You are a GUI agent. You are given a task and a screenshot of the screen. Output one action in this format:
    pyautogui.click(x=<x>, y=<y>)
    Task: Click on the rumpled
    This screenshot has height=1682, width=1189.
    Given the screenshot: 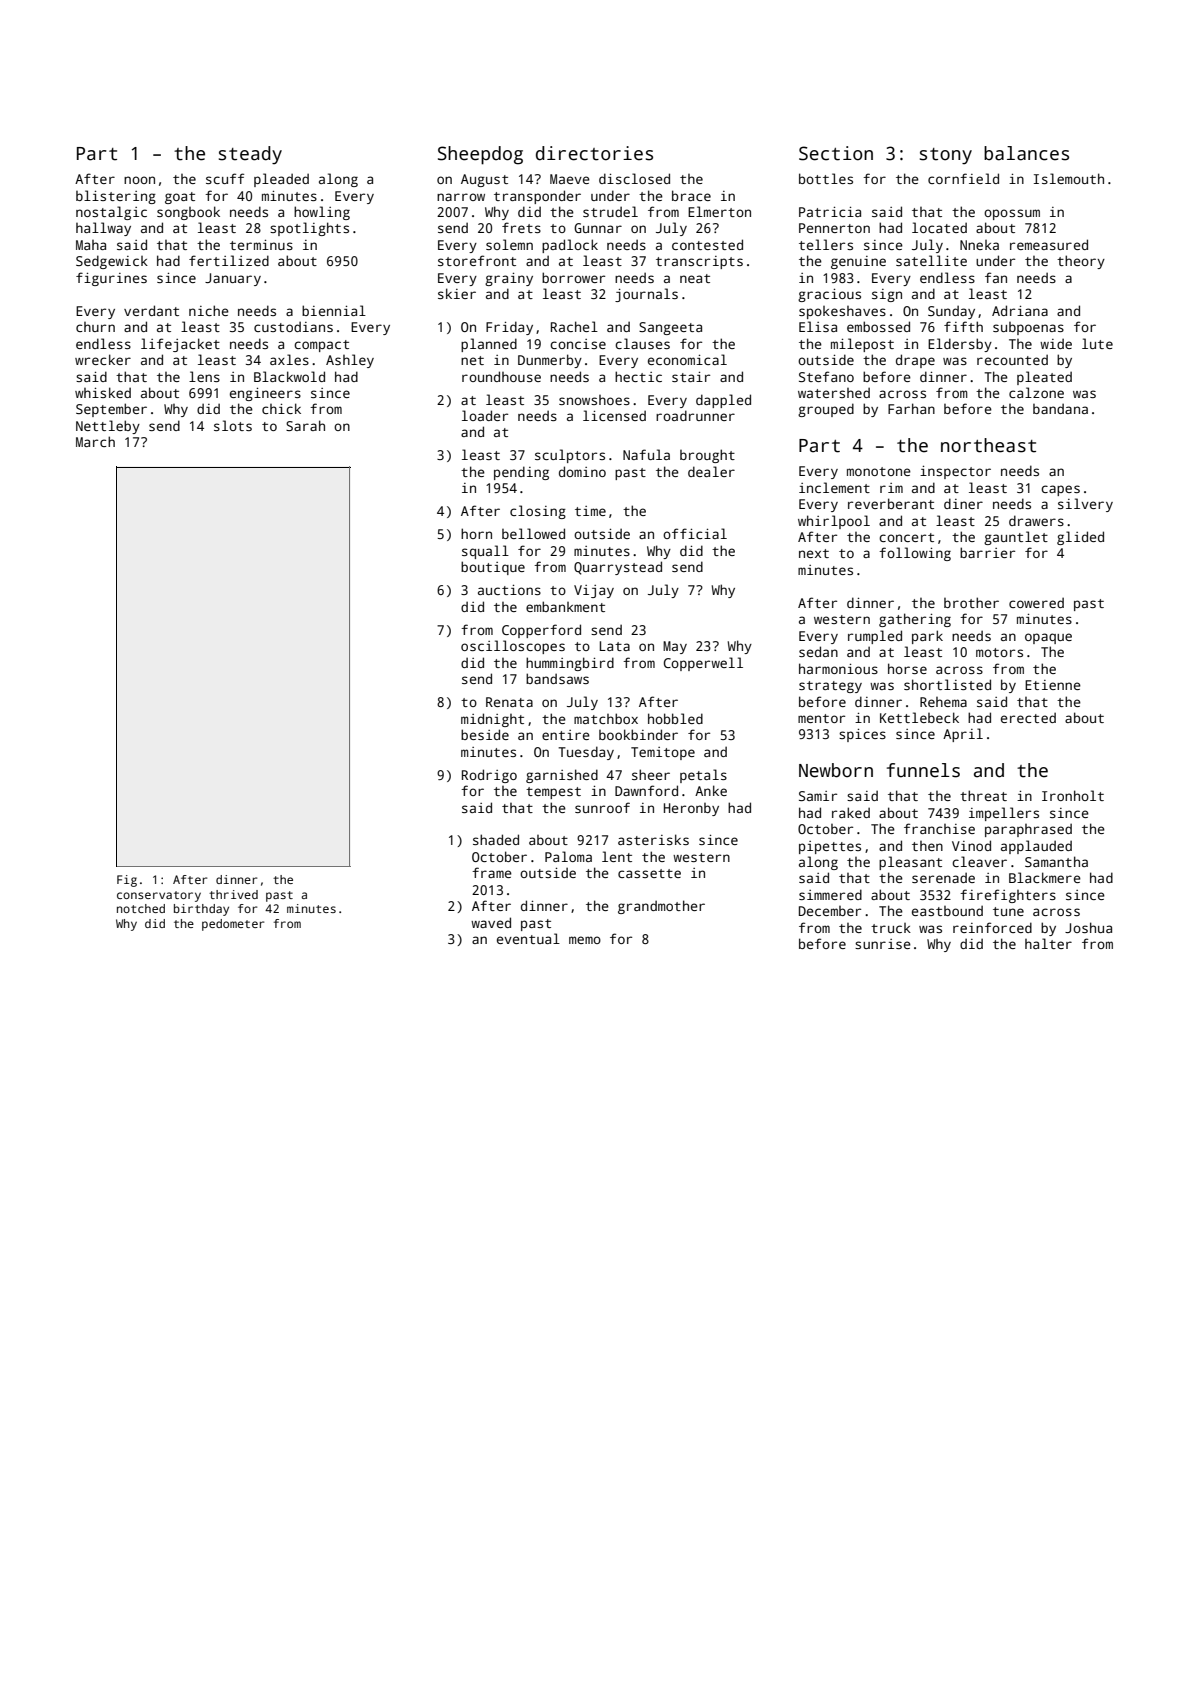 What is the action you would take?
    pyautogui.click(x=875, y=637)
